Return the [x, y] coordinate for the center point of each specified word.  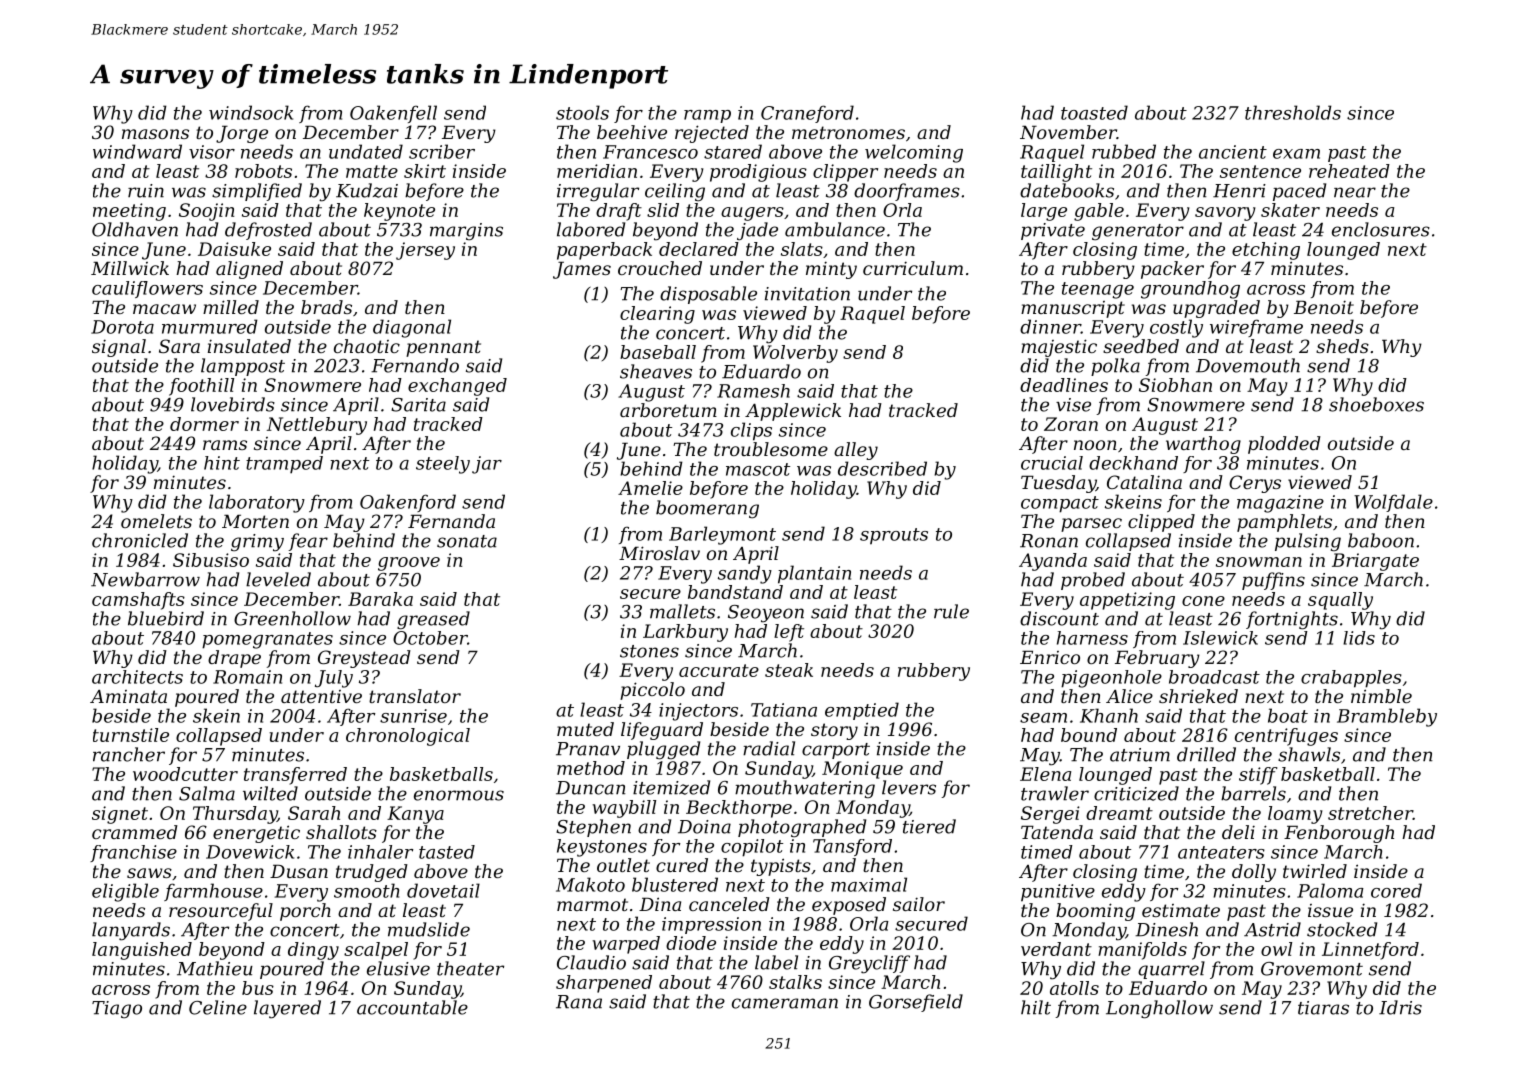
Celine [218, 1007]
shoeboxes [1376, 404]
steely [443, 465]
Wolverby [795, 354]
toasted [1094, 112]
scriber [442, 151]
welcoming [914, 153]
